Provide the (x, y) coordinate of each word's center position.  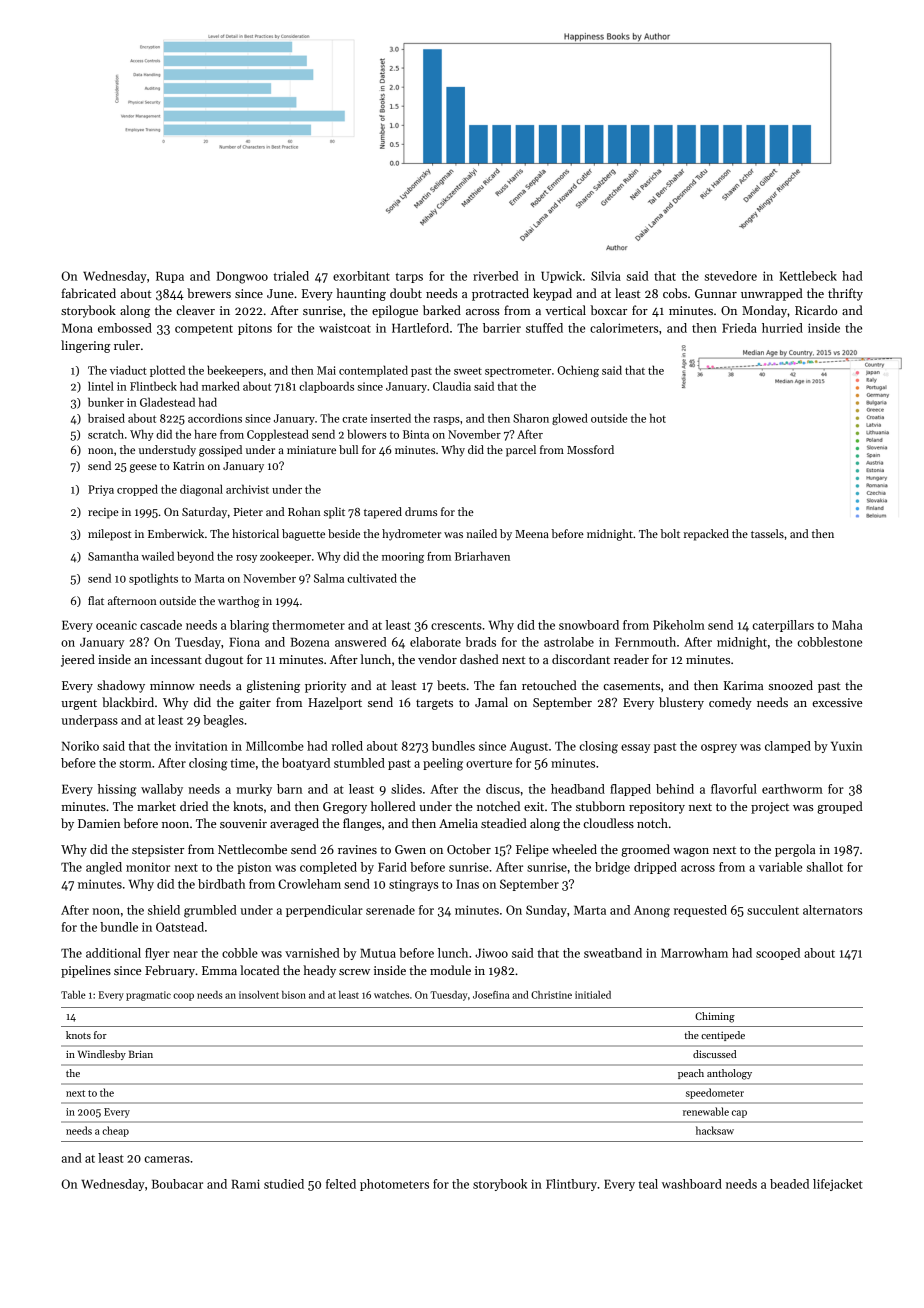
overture (489, 764)
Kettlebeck (808, 276)
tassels (767, 533)
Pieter (248, 512)
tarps (409, 278)
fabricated (88, 293)
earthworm (792, 789)
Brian (141, 1054)
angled (104, 868)
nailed (481, 533)
